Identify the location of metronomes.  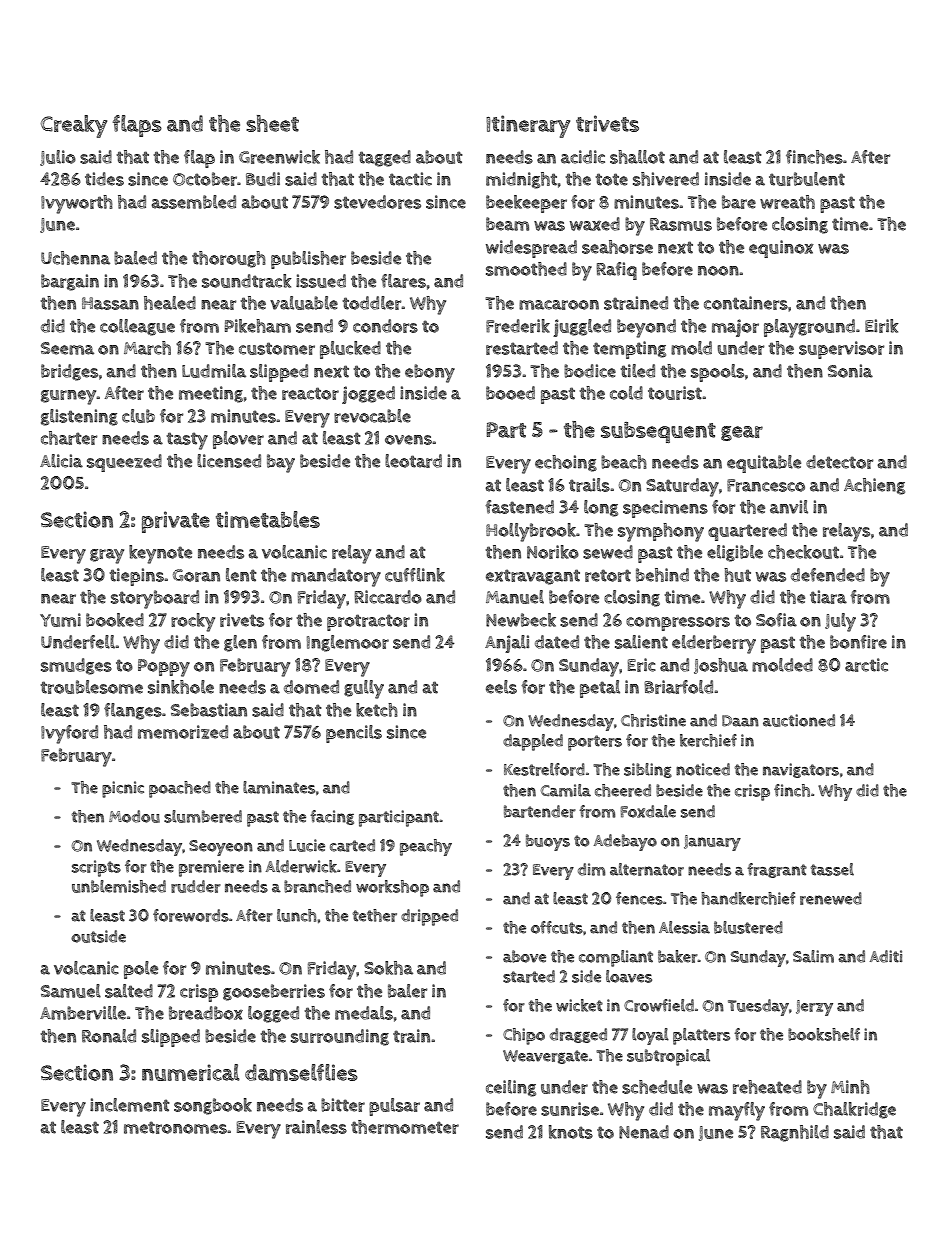
(175, 1127).
